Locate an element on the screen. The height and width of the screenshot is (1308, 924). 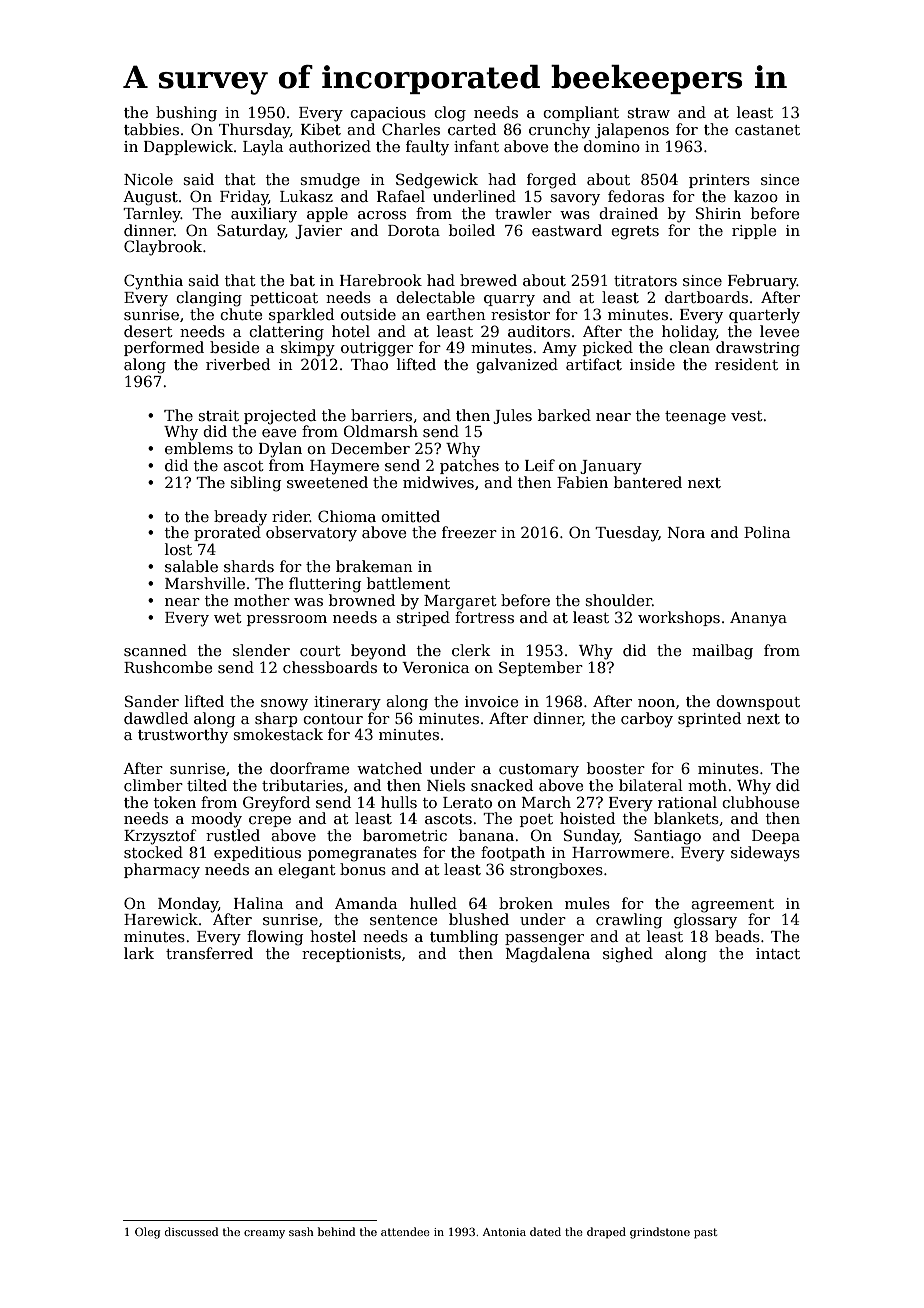
attendee is located at coordinates (405, 1231).
